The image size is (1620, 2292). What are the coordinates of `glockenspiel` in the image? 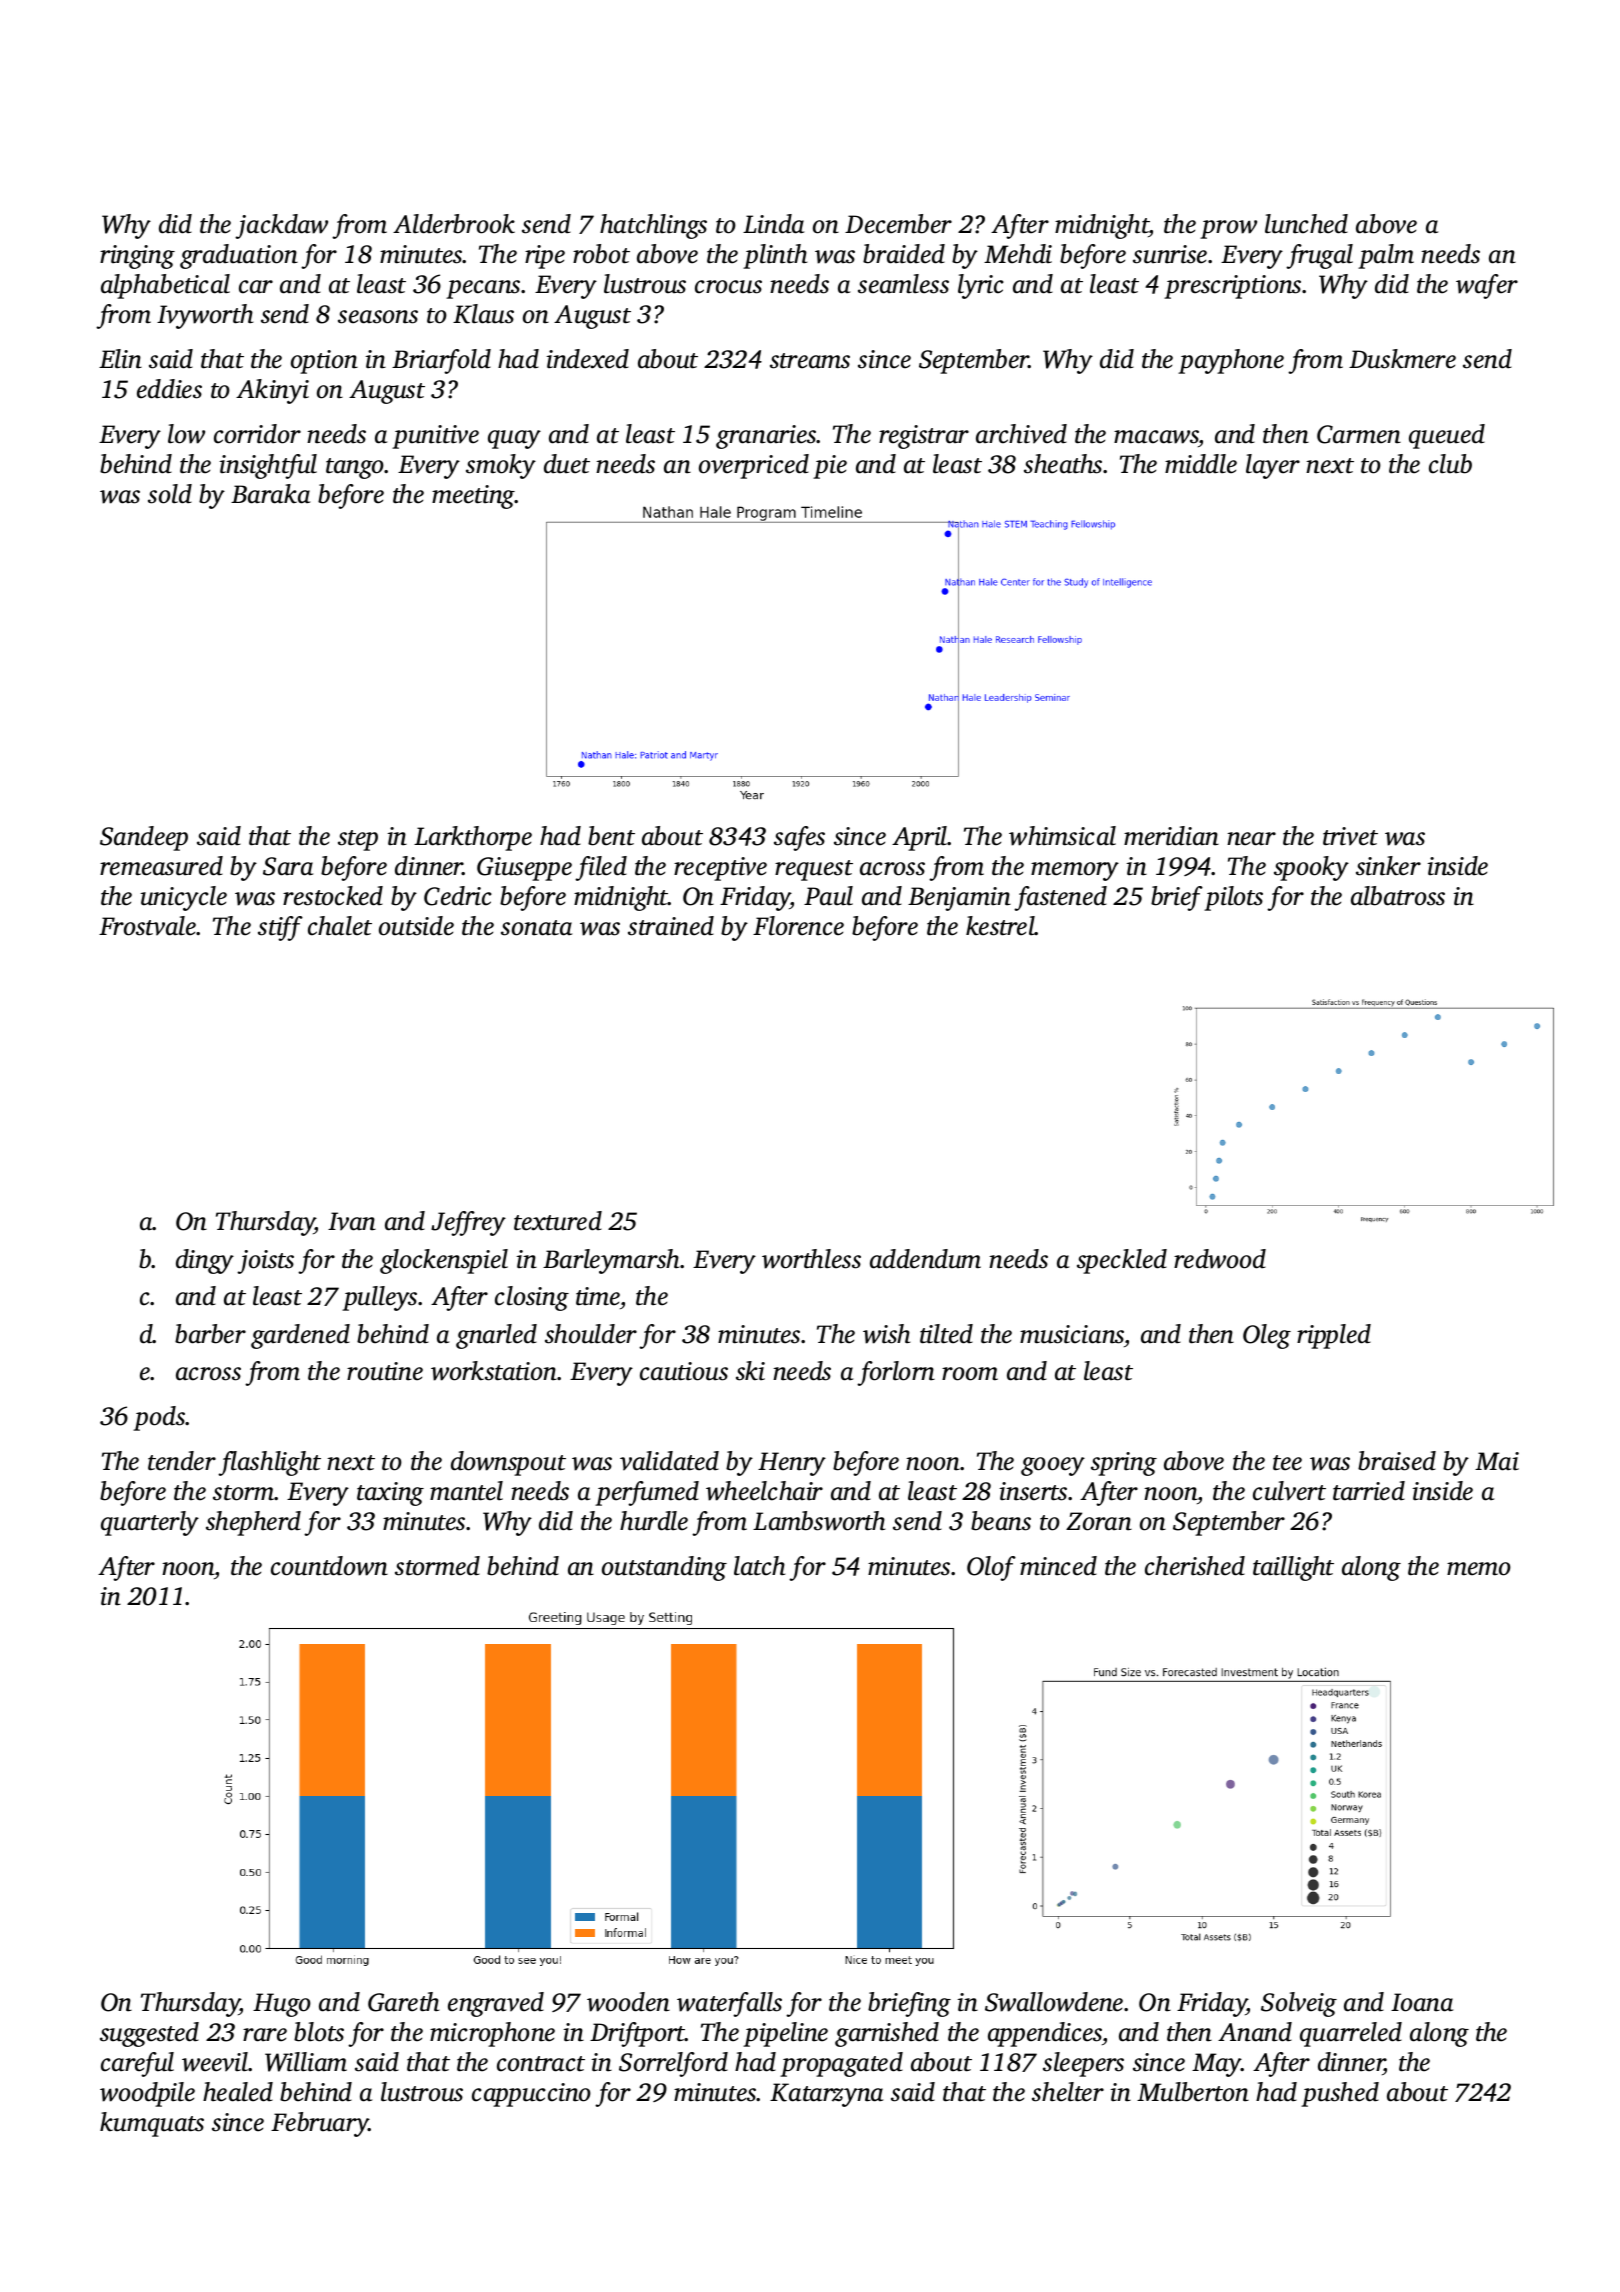 It's located at (444, 1261).
